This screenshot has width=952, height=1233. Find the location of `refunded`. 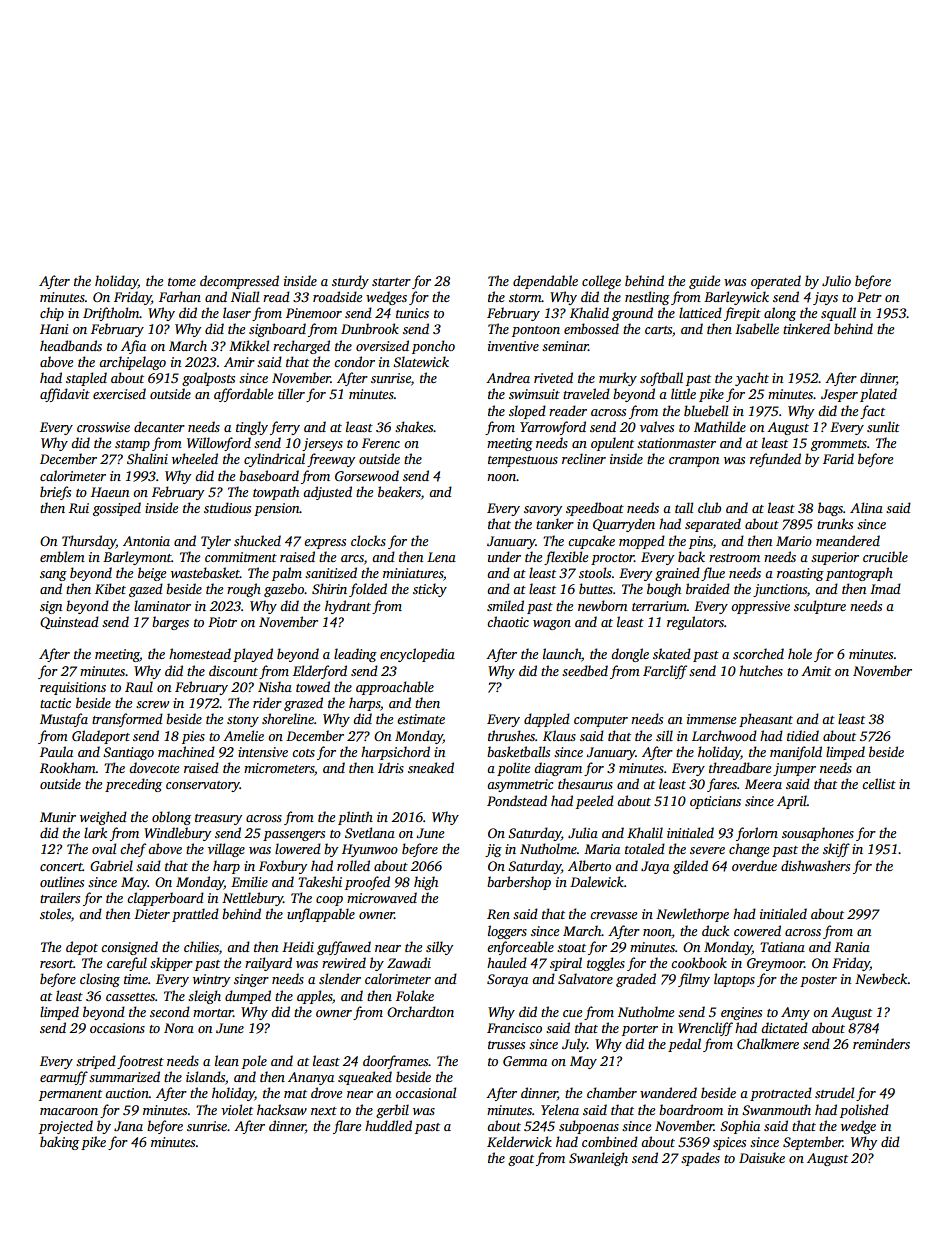

refunded is located at coordinates (775, 460).
